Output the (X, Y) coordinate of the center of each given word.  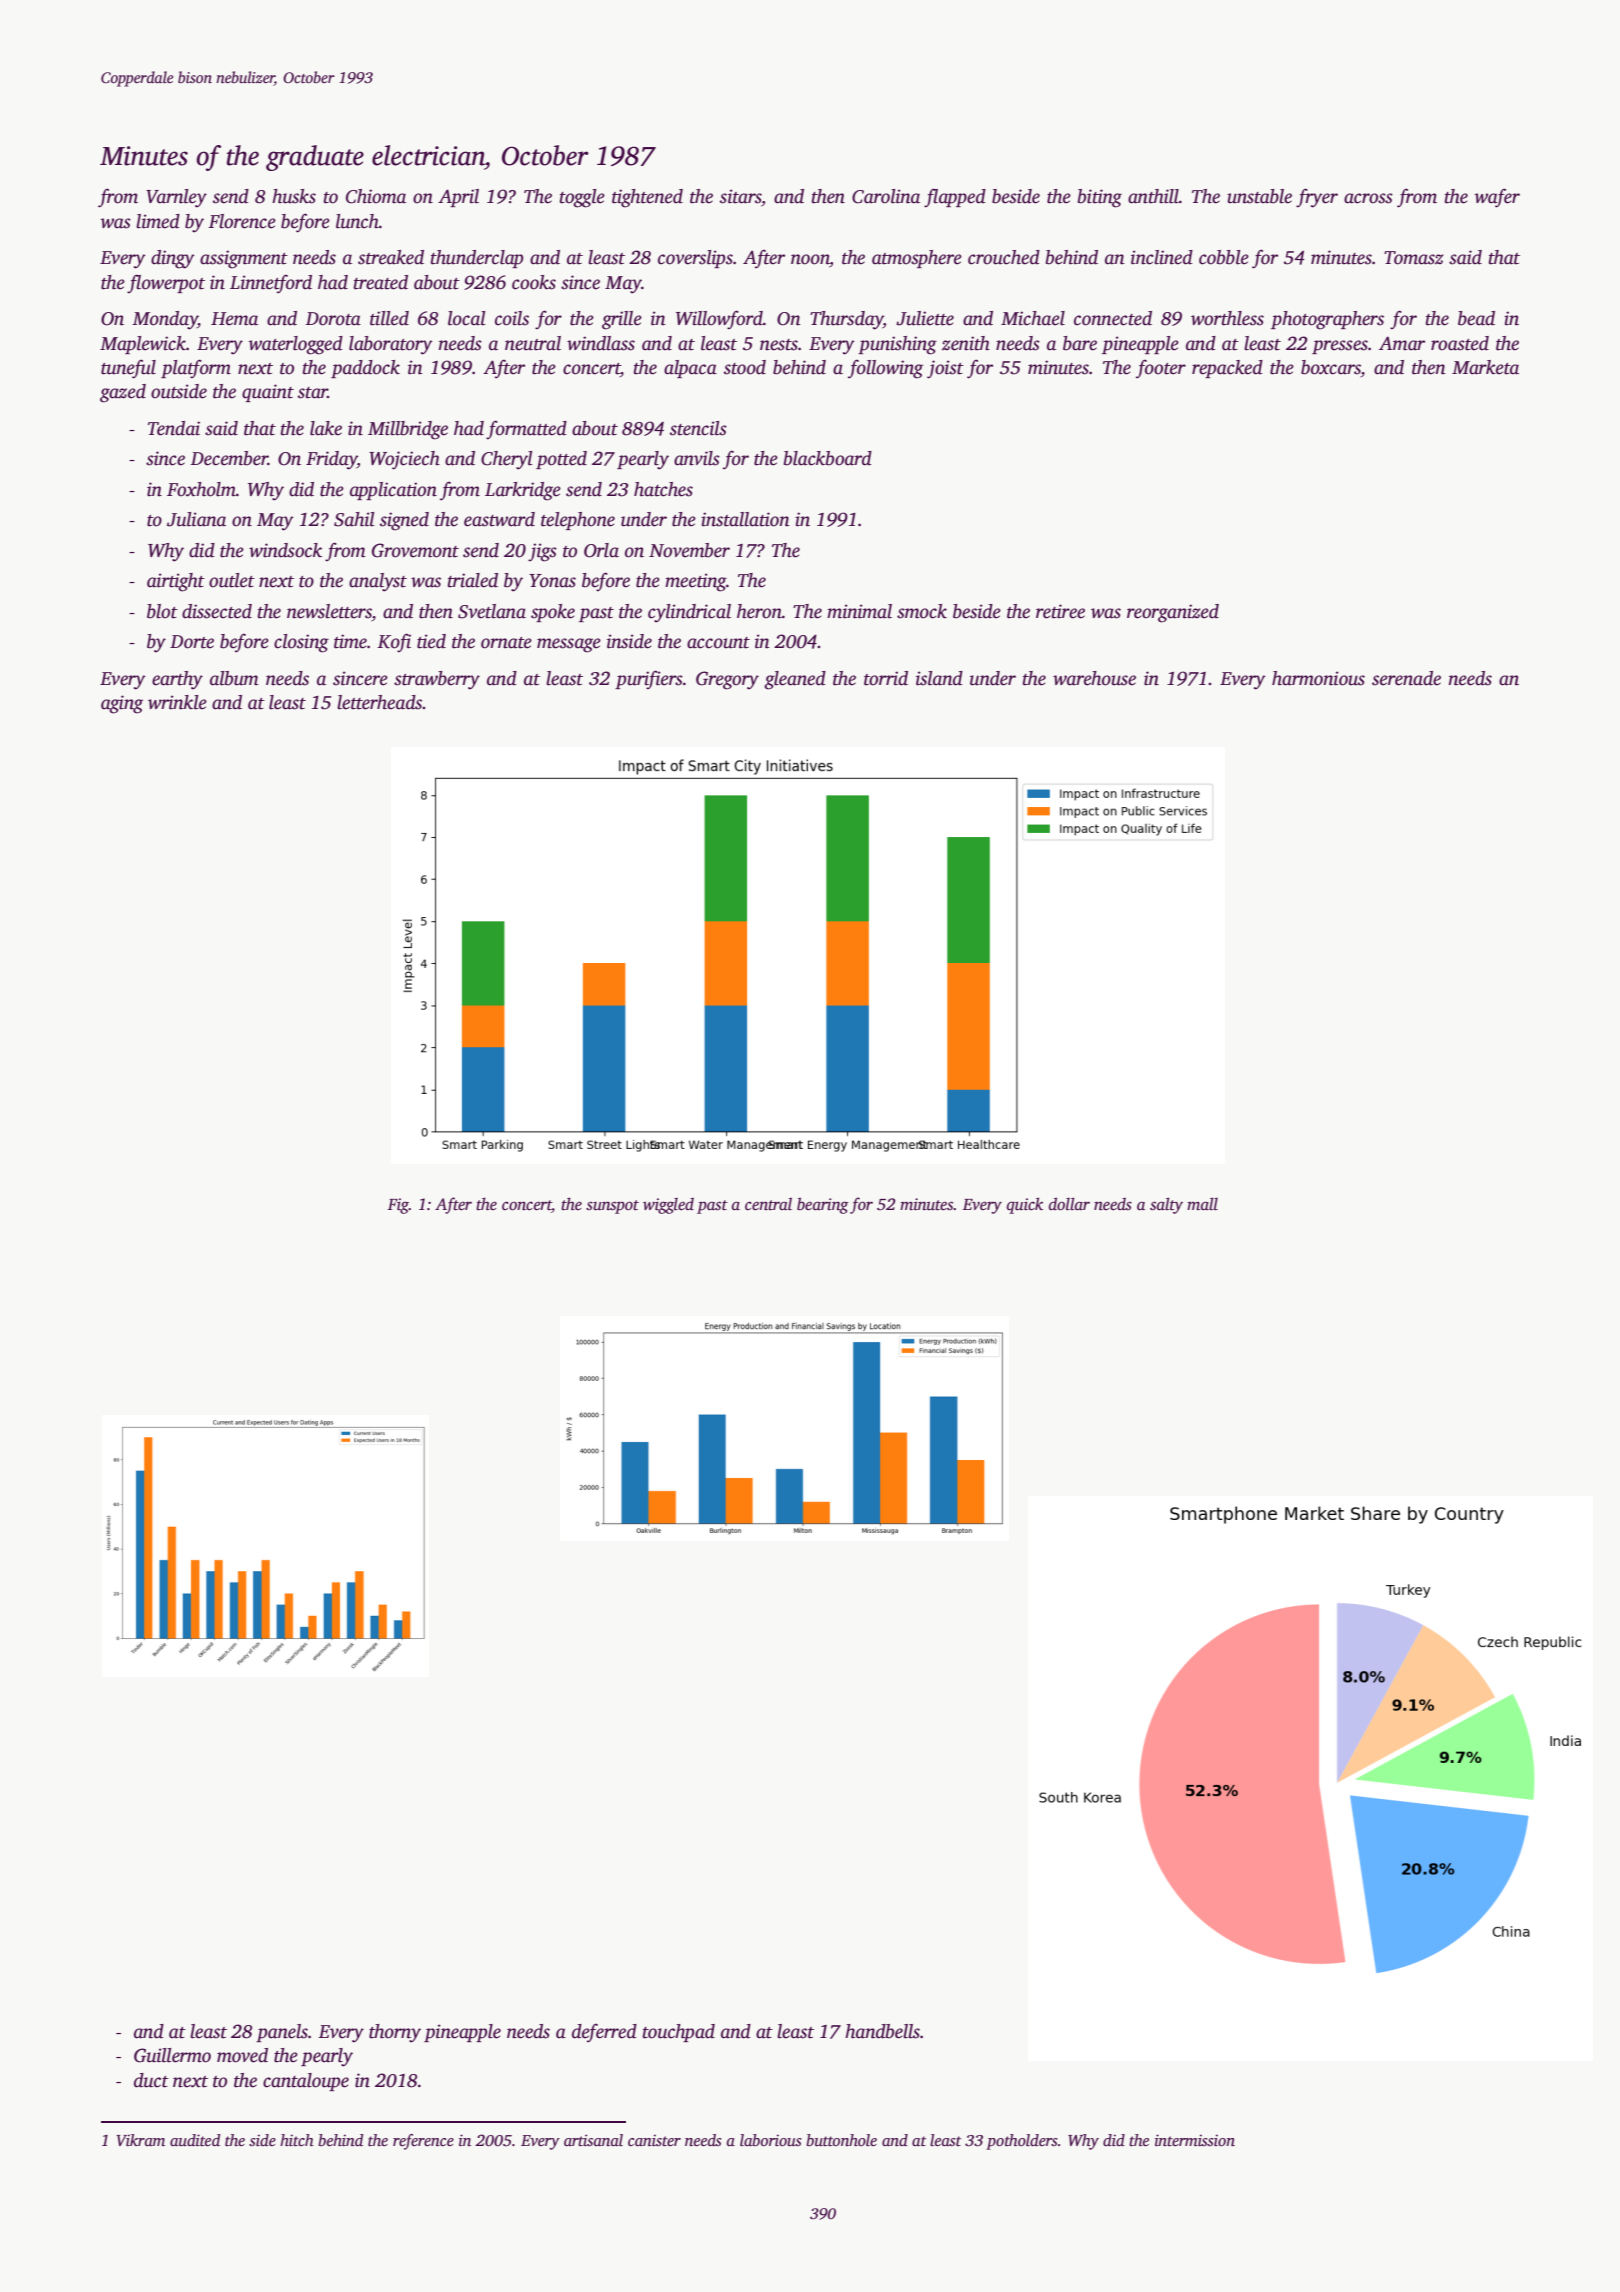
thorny (395, 2033)
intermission (1195, 2140)
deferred (604, 2033)
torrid (886, 678)
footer (1161, 369)
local (467, 318)
